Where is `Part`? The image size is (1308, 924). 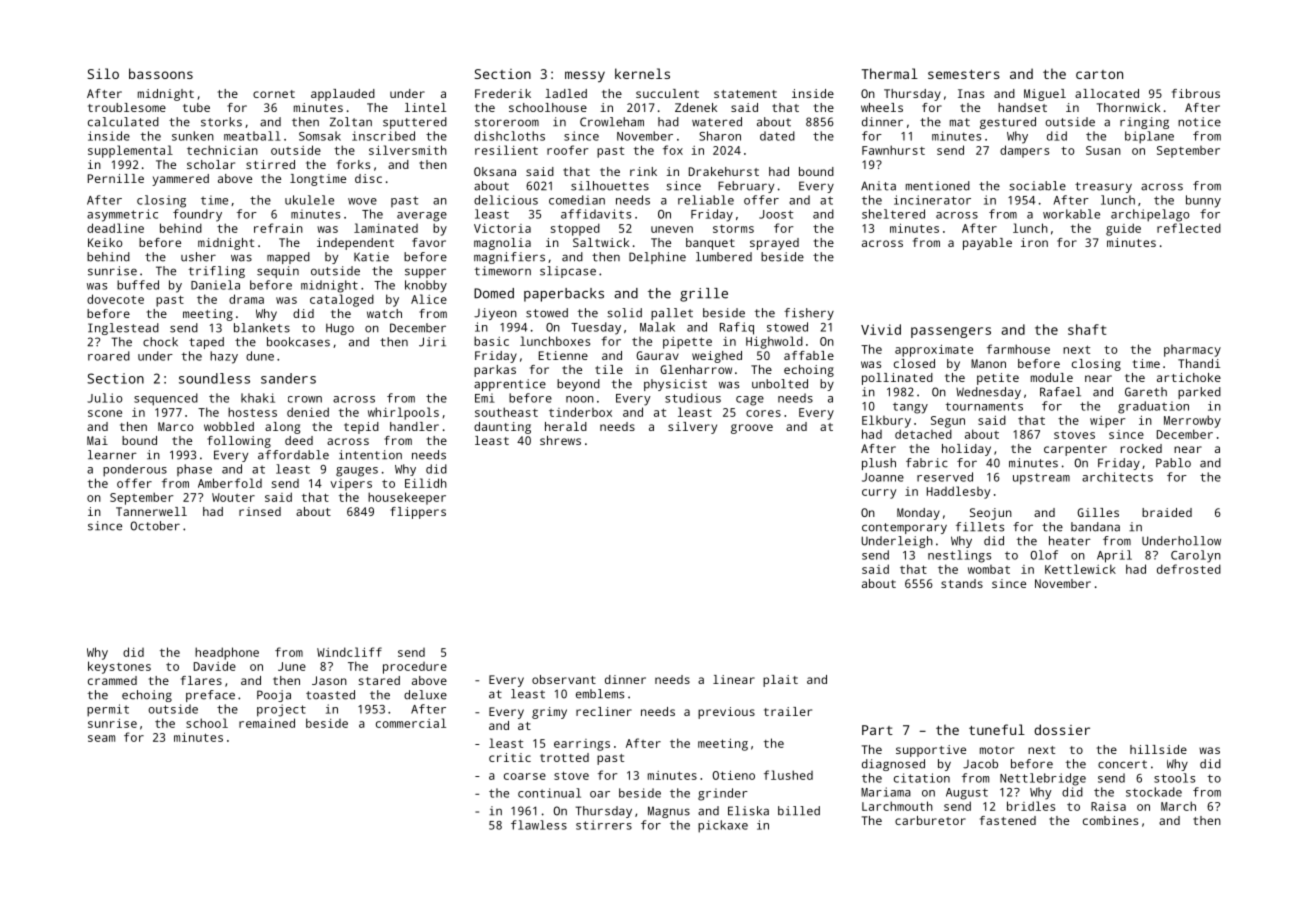
Part is located at coordinates (877, 730).
